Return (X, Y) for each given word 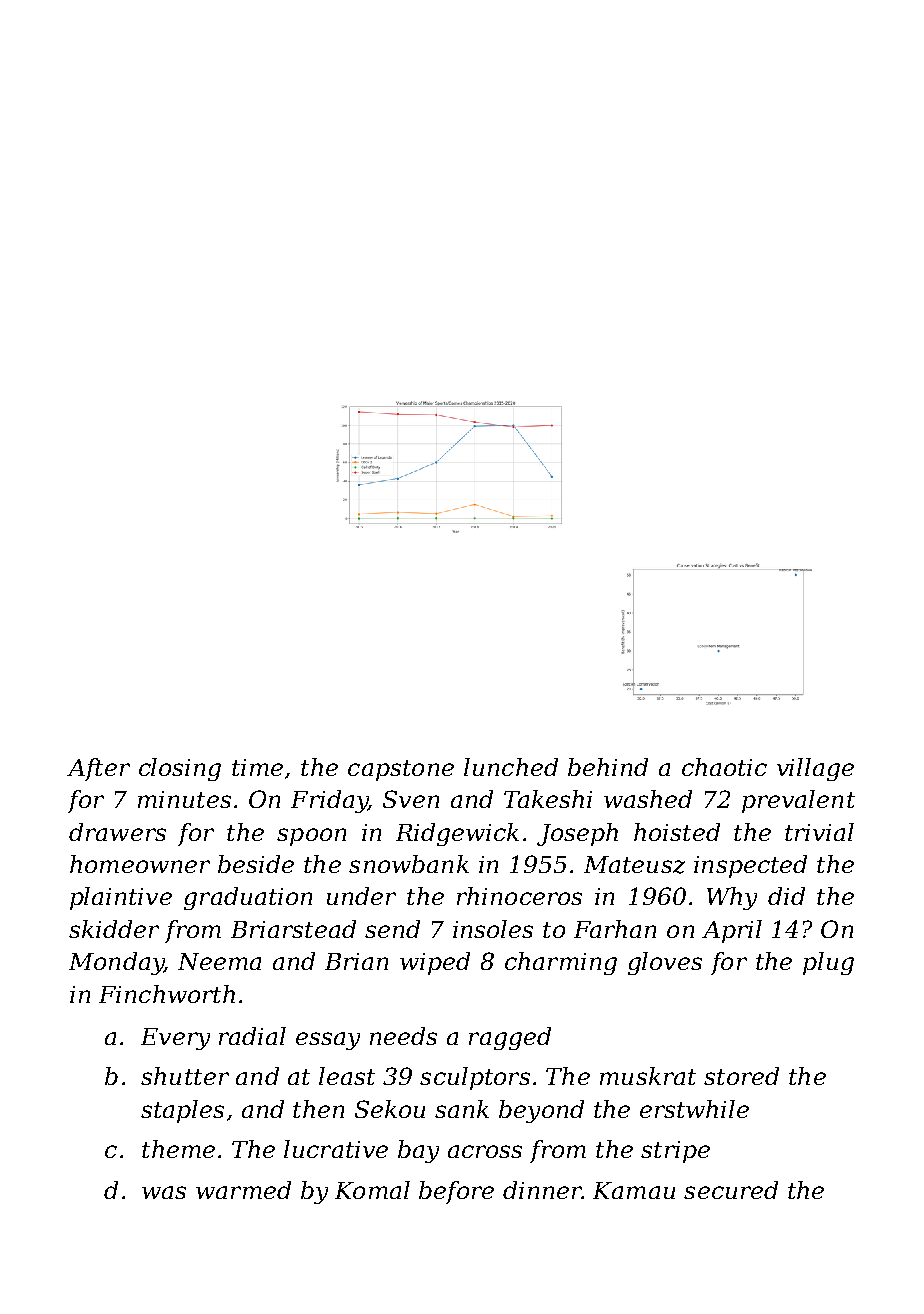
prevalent (798, 801)
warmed (243, 1190)
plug (828, 963)
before (456, 1192)
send (392, 929)
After (98, 769)
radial (252, 1036)
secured (731, 1190)
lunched (511, 767)
